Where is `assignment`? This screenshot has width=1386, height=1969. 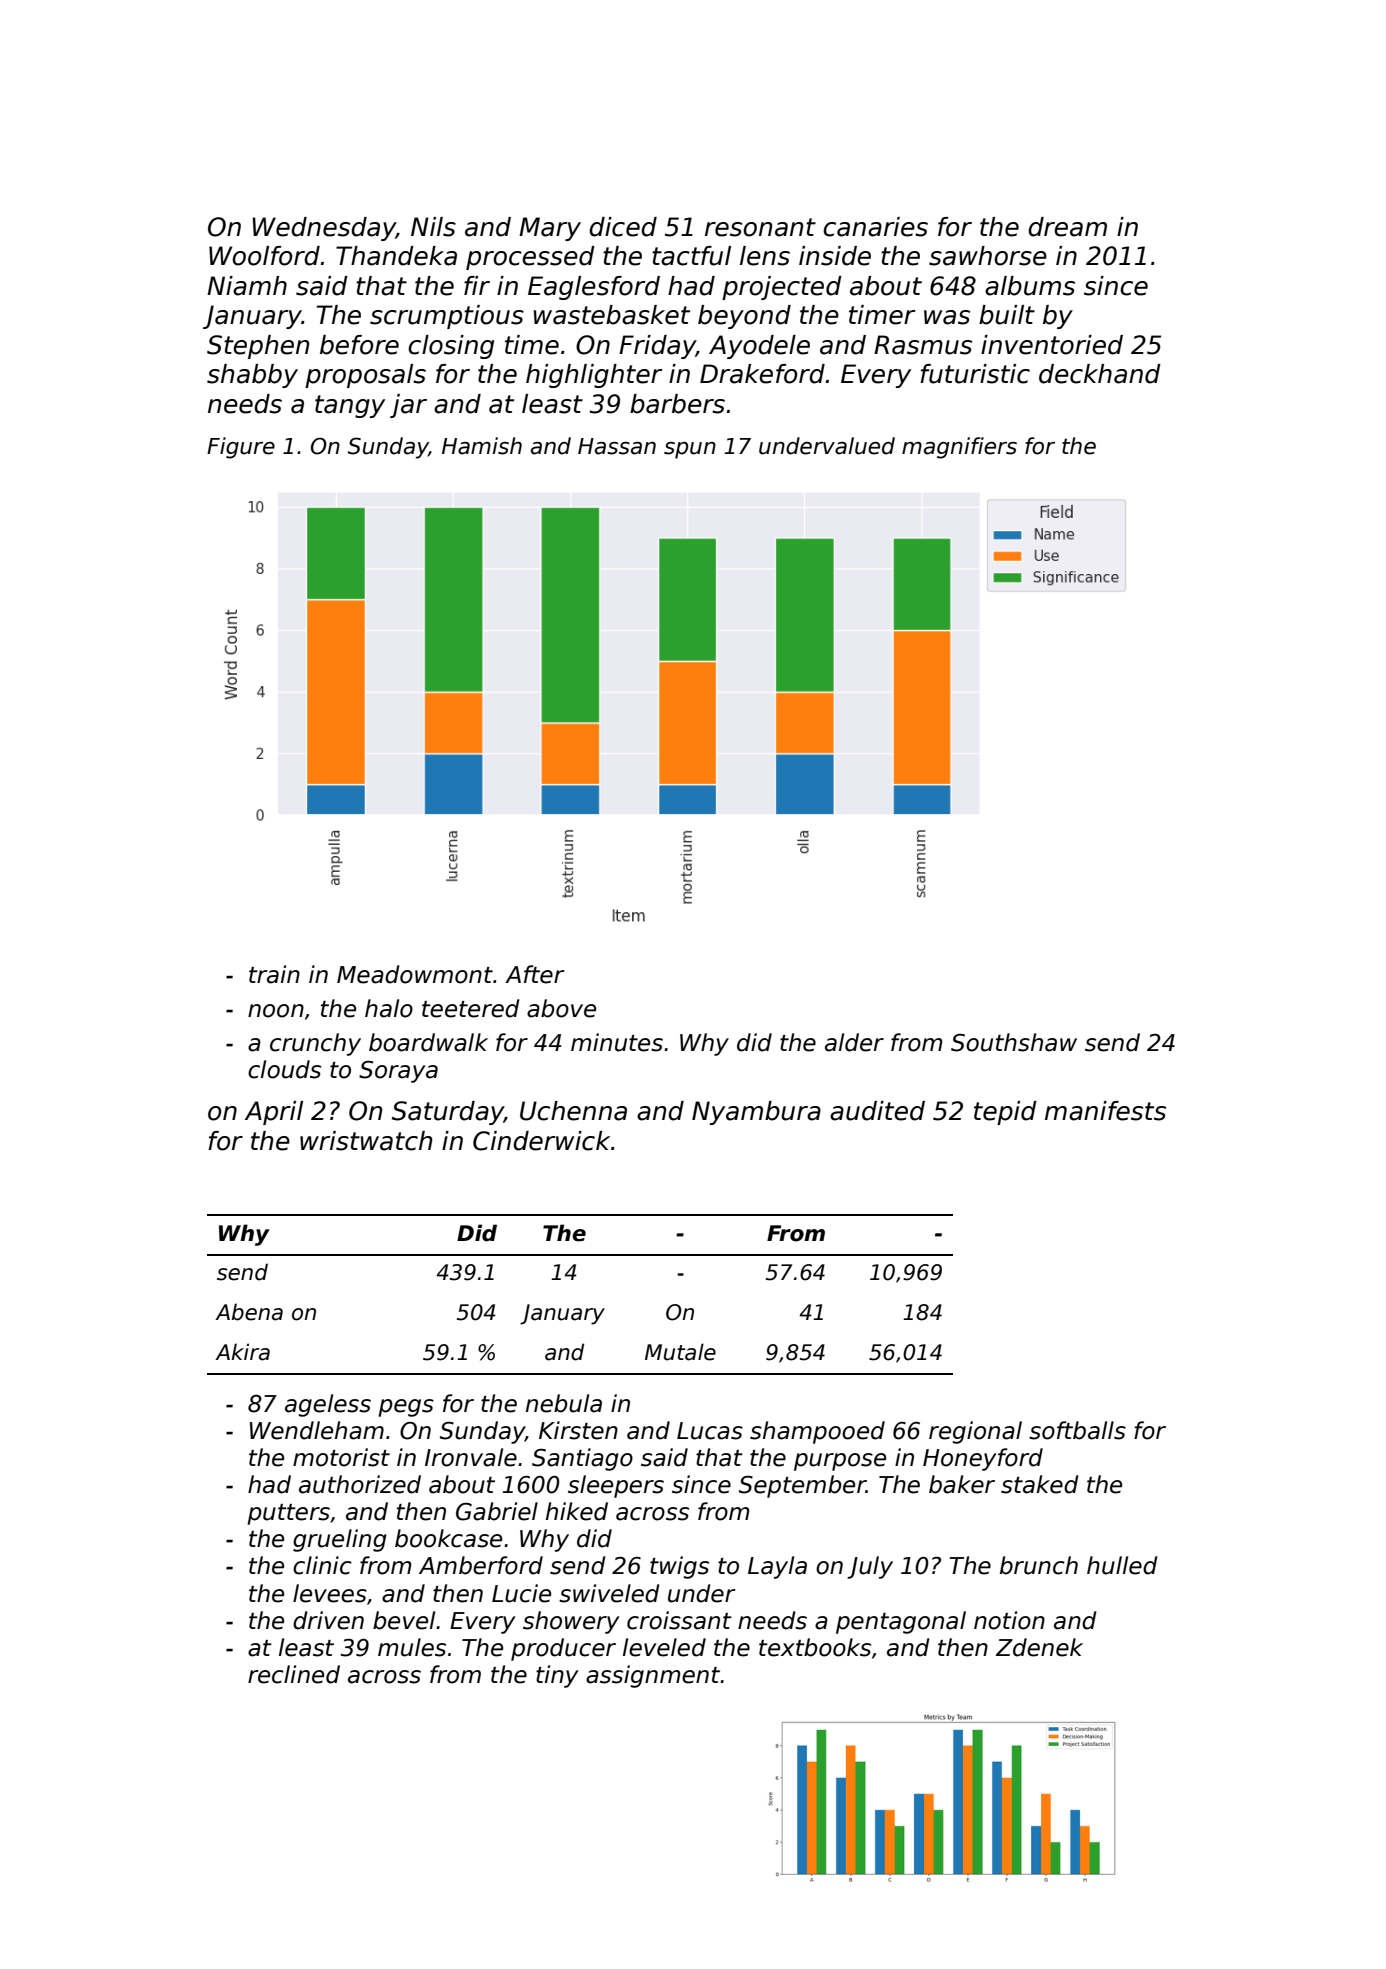
assignment is located at coordinates (653, 1676).
